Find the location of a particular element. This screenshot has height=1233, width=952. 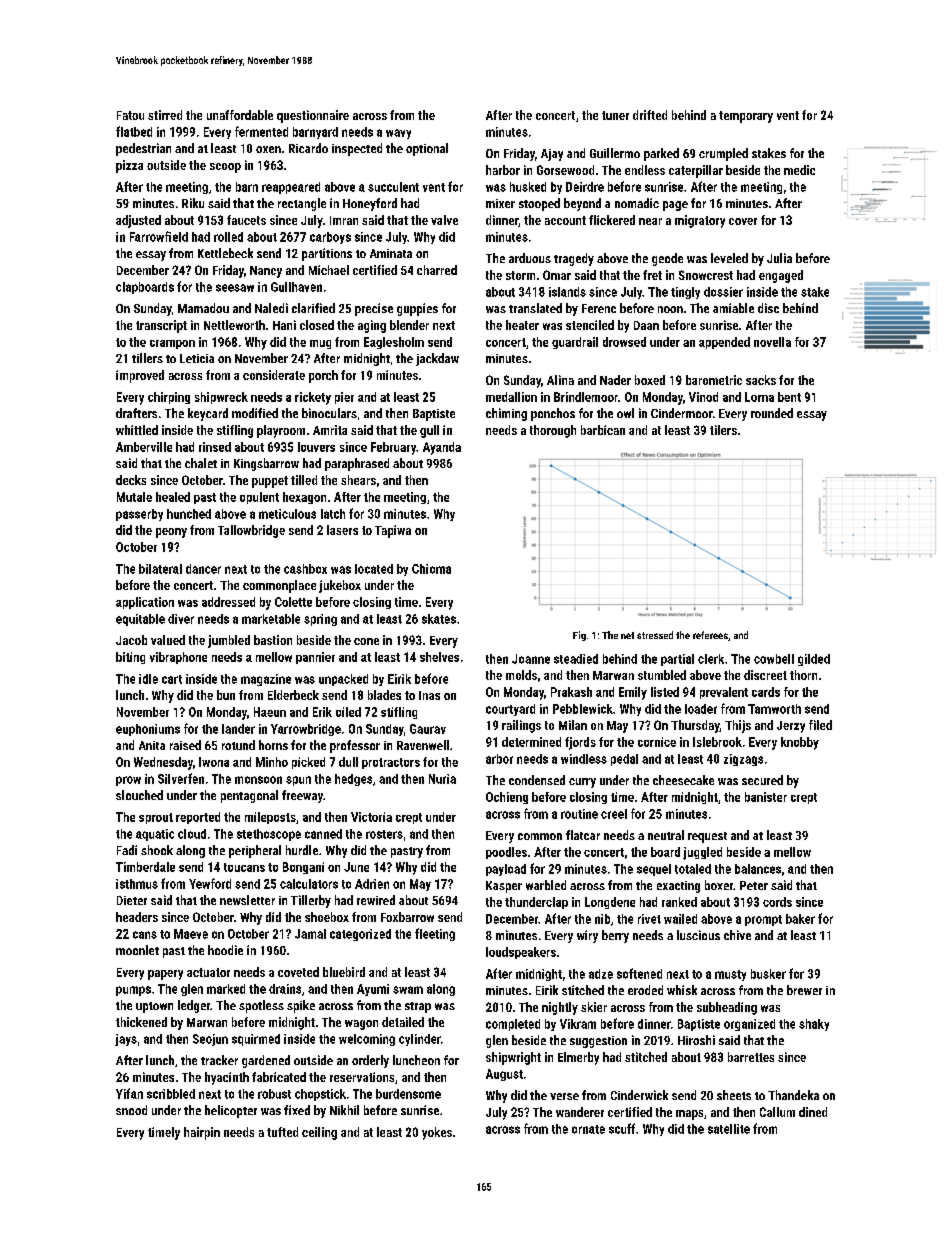

musty is located at coordinates (730, 975).
